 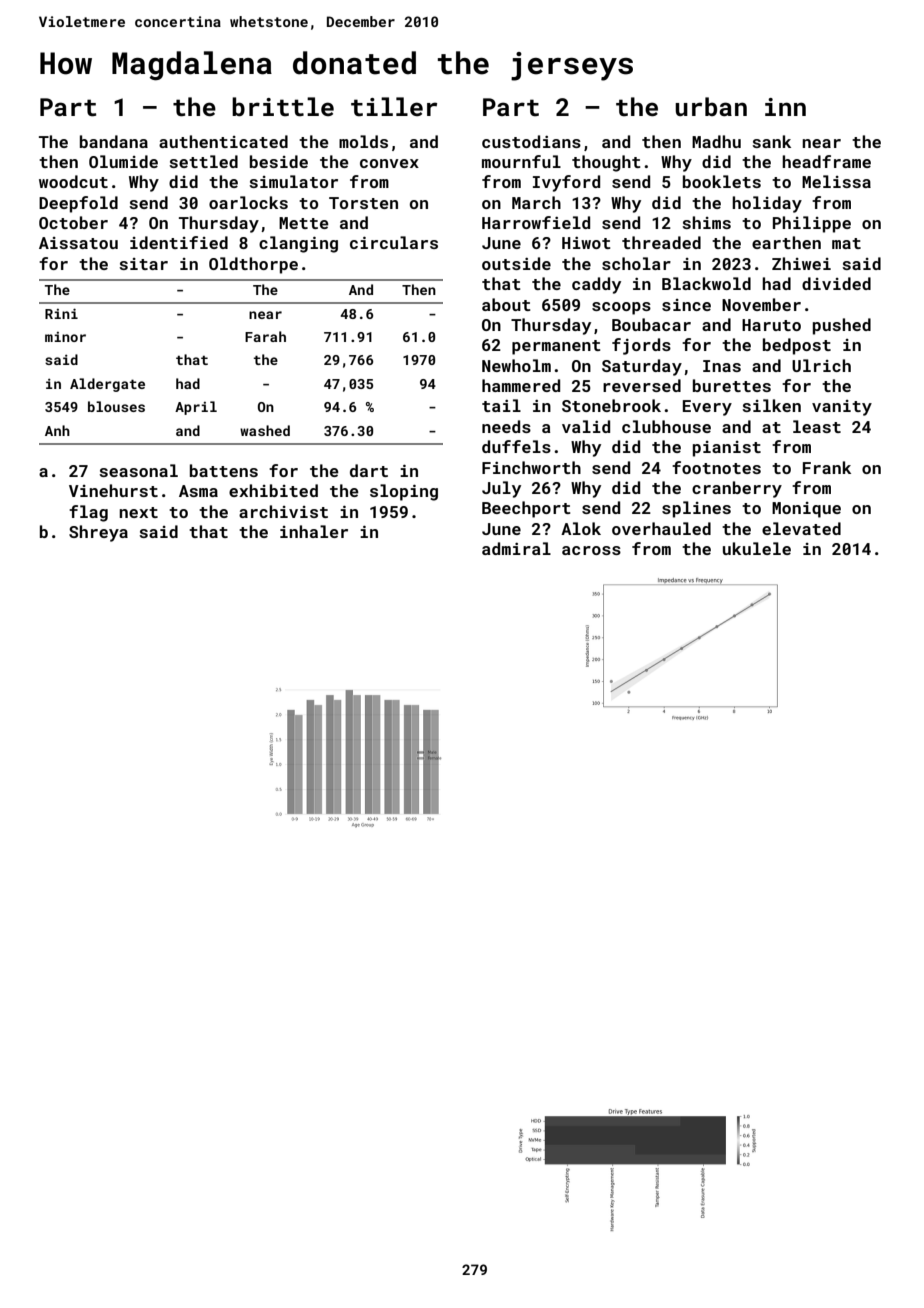 I want to click on Frank, so click(x=827, y=467).
